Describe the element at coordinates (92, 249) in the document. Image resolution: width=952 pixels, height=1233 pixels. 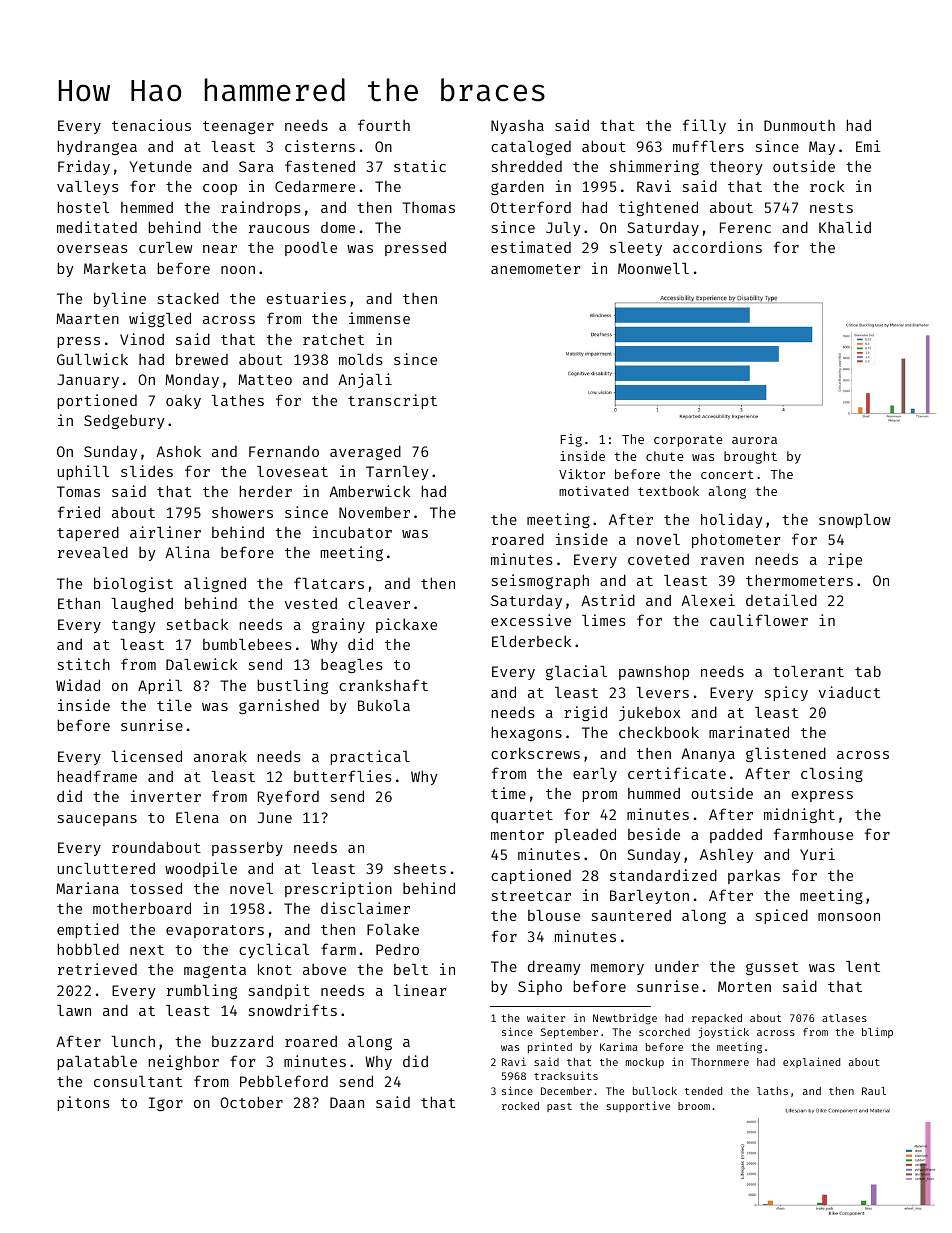
I see `overseas` at that location.
